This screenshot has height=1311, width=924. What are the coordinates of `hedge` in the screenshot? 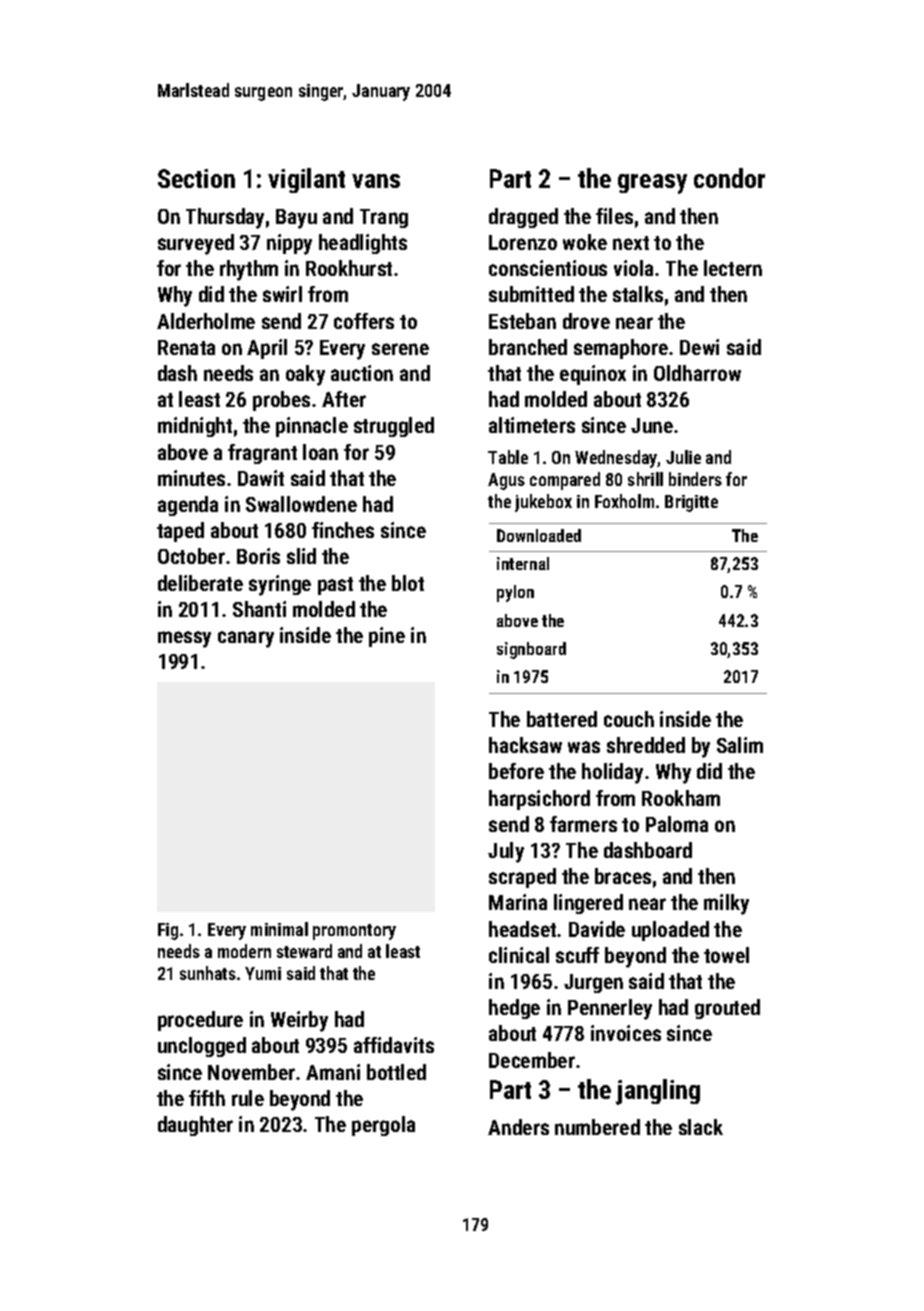 It's located at (514, 1009).
